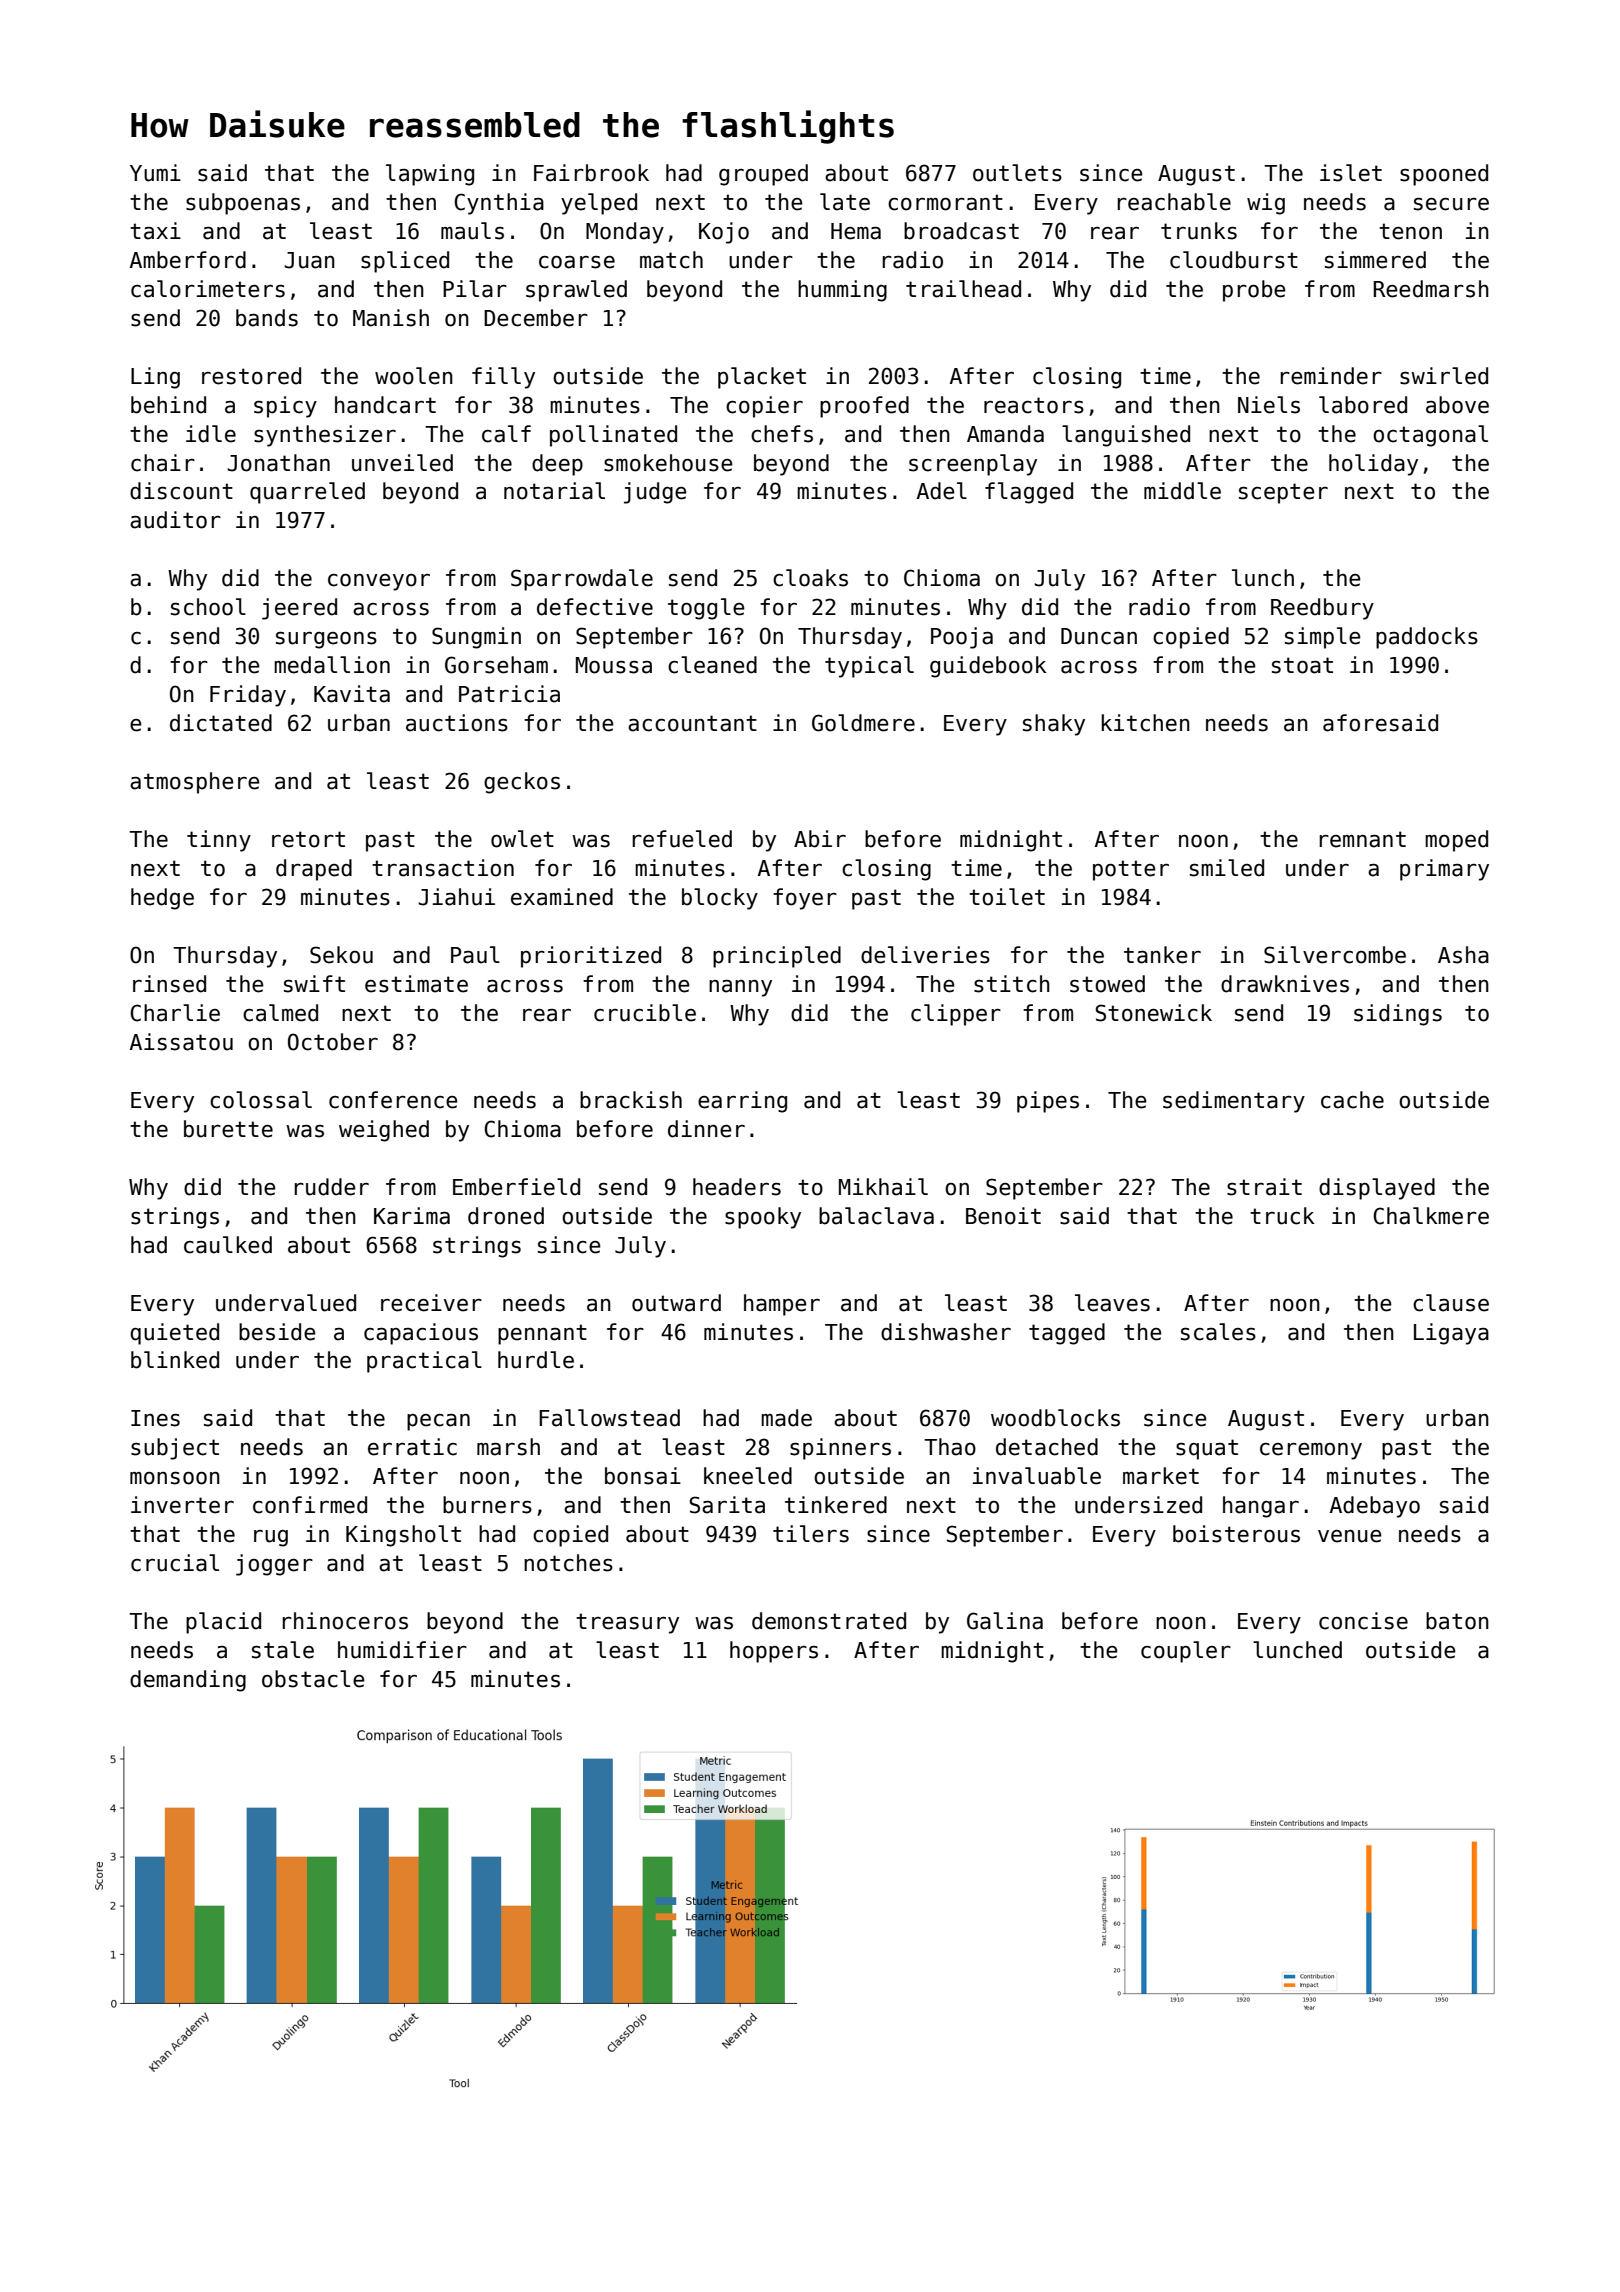 This page has width=1620, height=2292. Describe the element at coordinates (576, 291) in the page. I see `sprawled` at that location.
